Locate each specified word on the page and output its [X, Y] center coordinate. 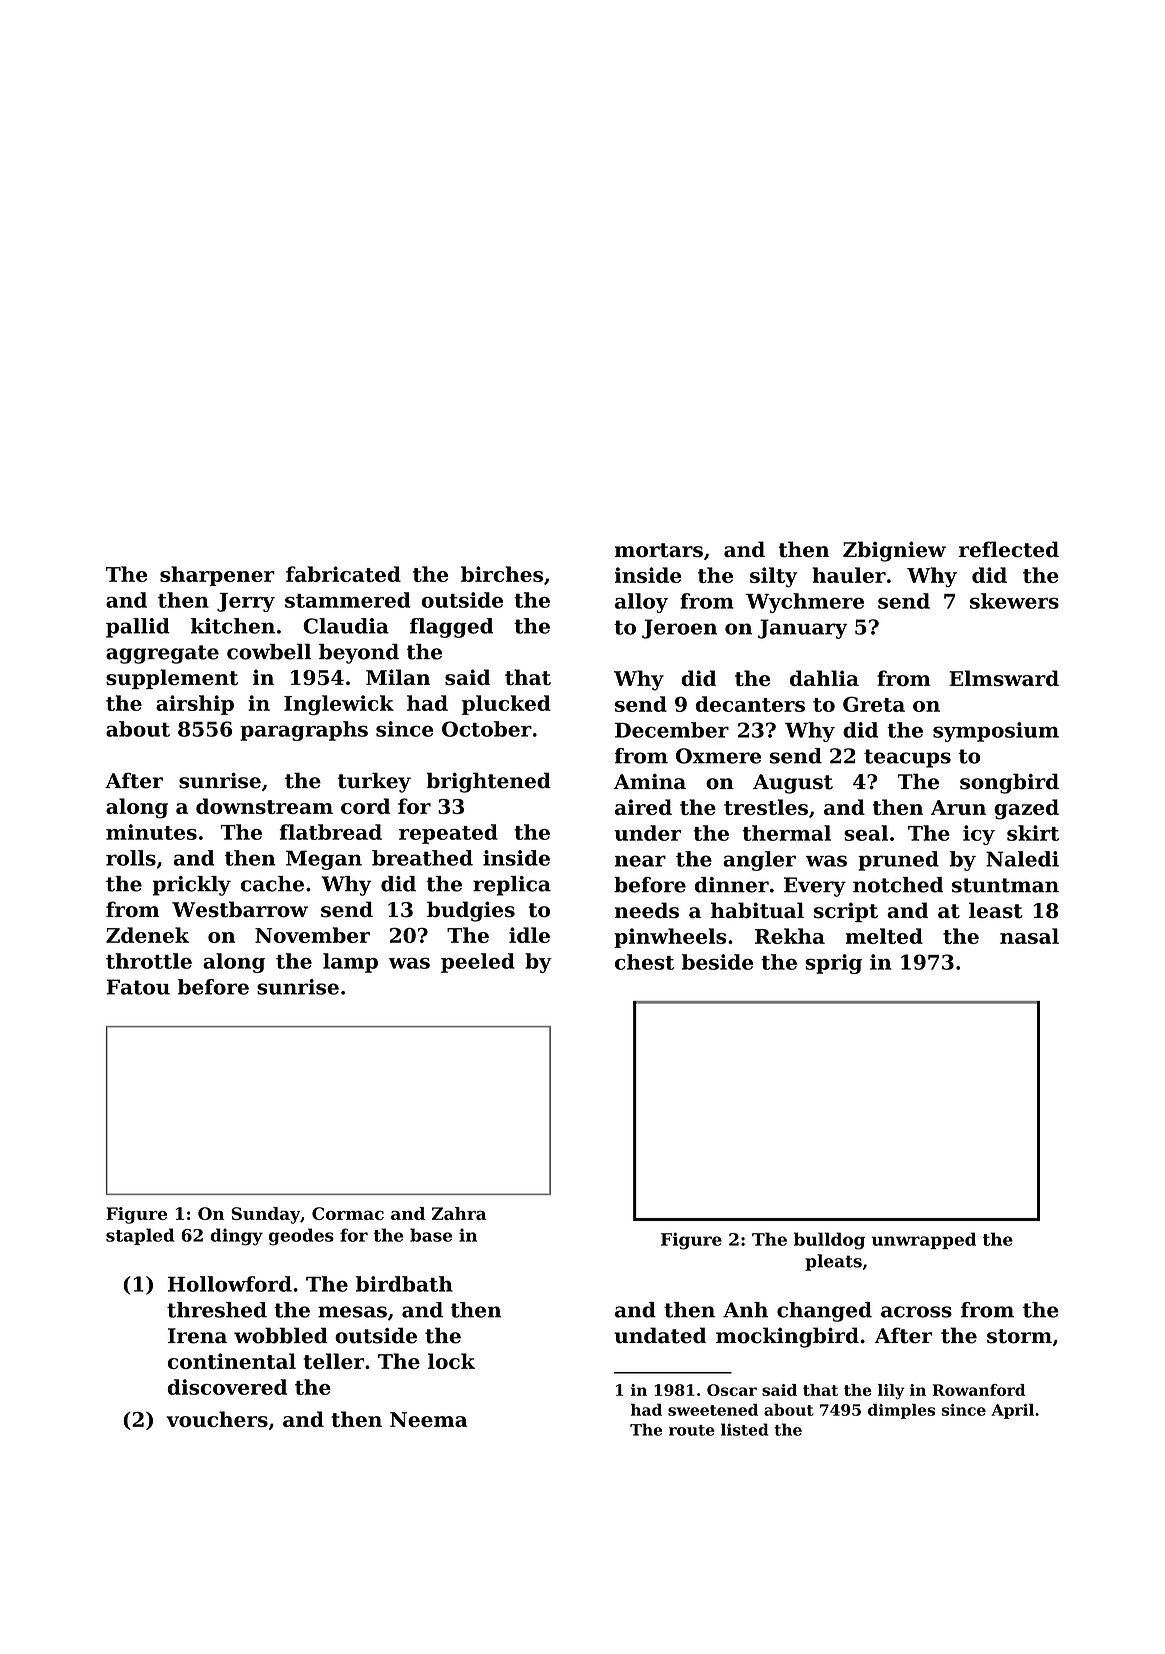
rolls [131, 858]
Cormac [348, 1213]
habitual [757, 910]
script [846, 912]
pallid [138, 628]
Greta [874, 704]
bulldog [829, 1241]
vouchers [217, 1419]
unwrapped [924, 1240]
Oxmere [718, 756]
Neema [429, 1419]
